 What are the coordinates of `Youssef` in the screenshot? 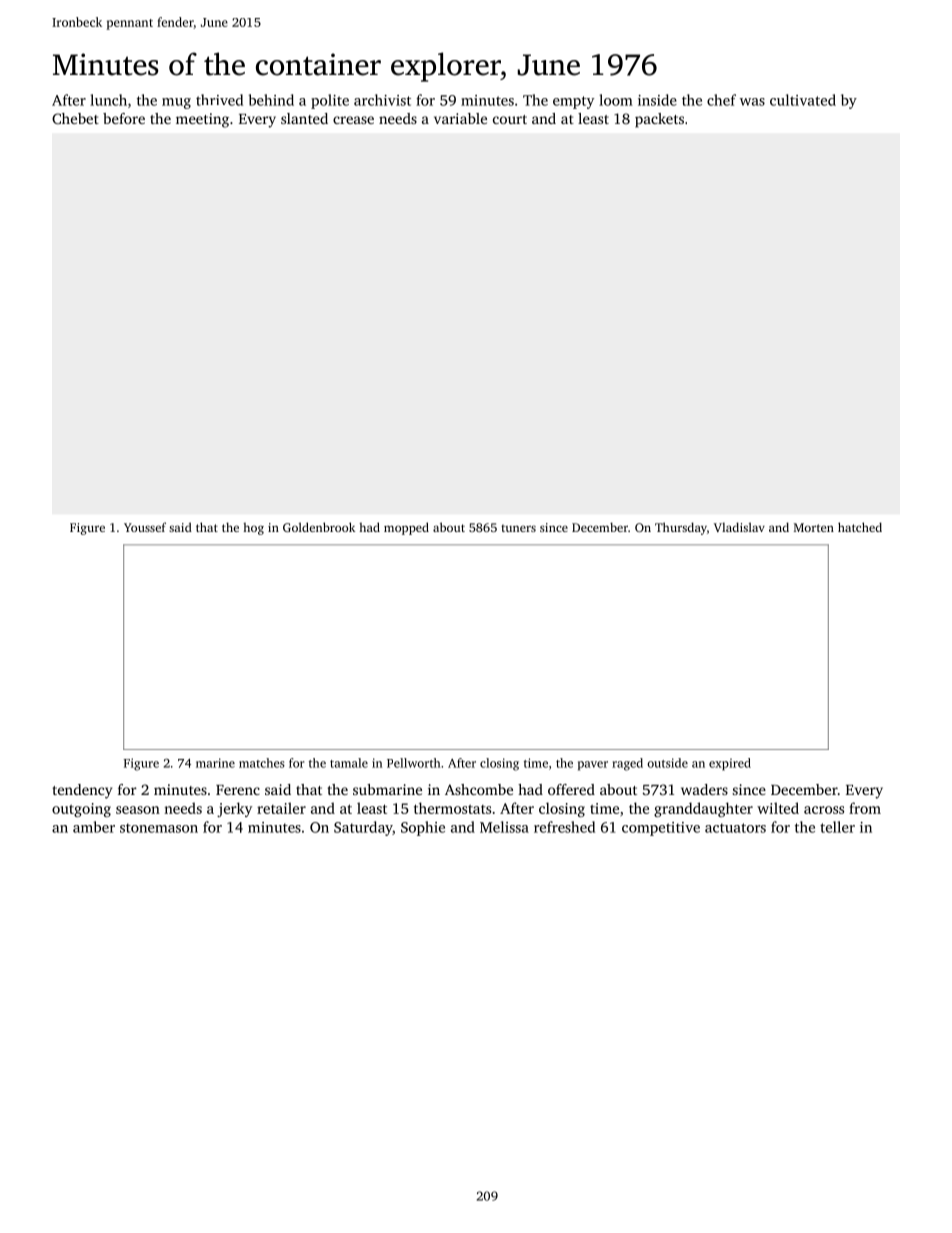 It's located at (145, 527).
